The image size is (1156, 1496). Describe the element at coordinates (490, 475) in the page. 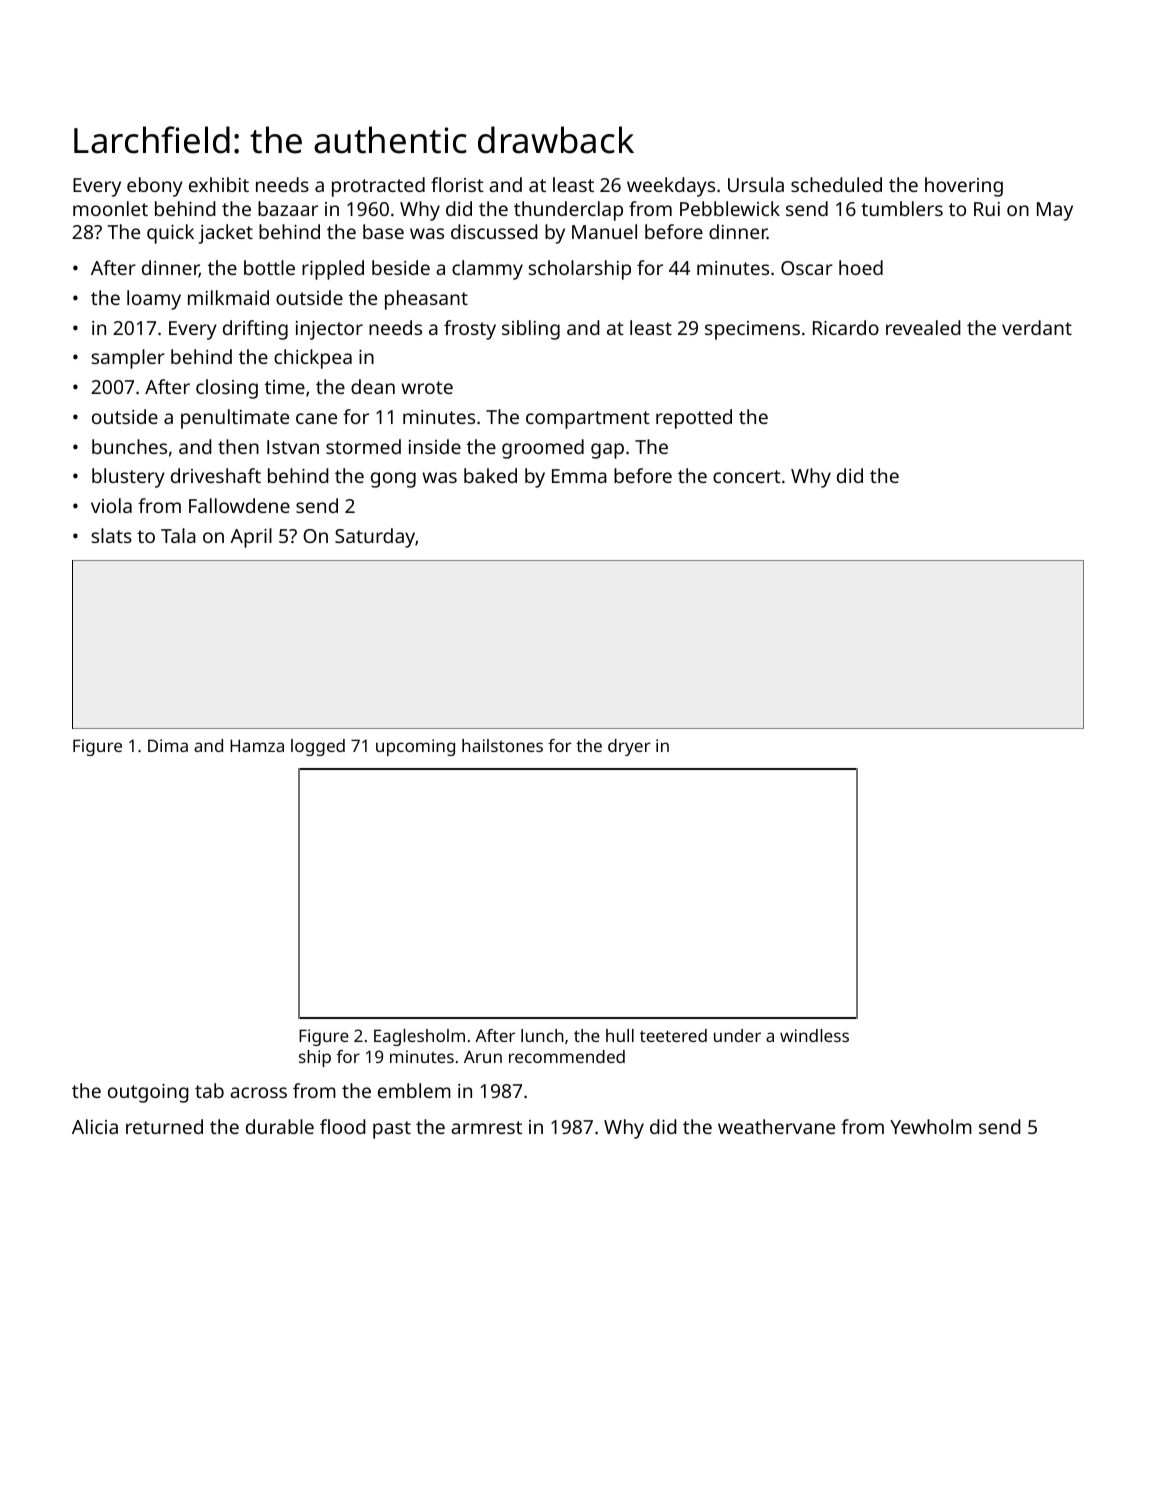

I see `baked` at that location.
